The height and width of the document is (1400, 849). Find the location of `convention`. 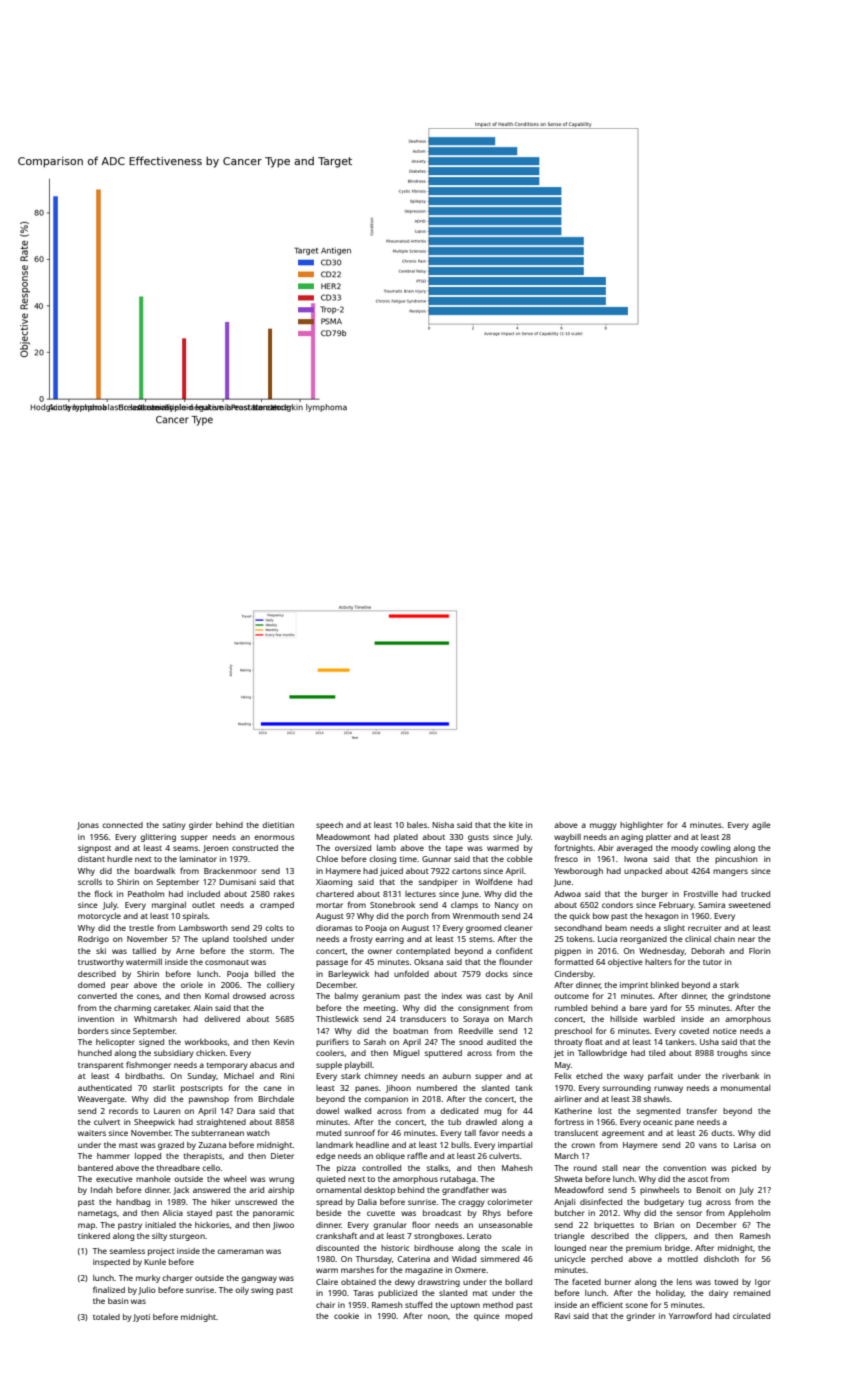

convention is located at coordinates (684, 1168).
